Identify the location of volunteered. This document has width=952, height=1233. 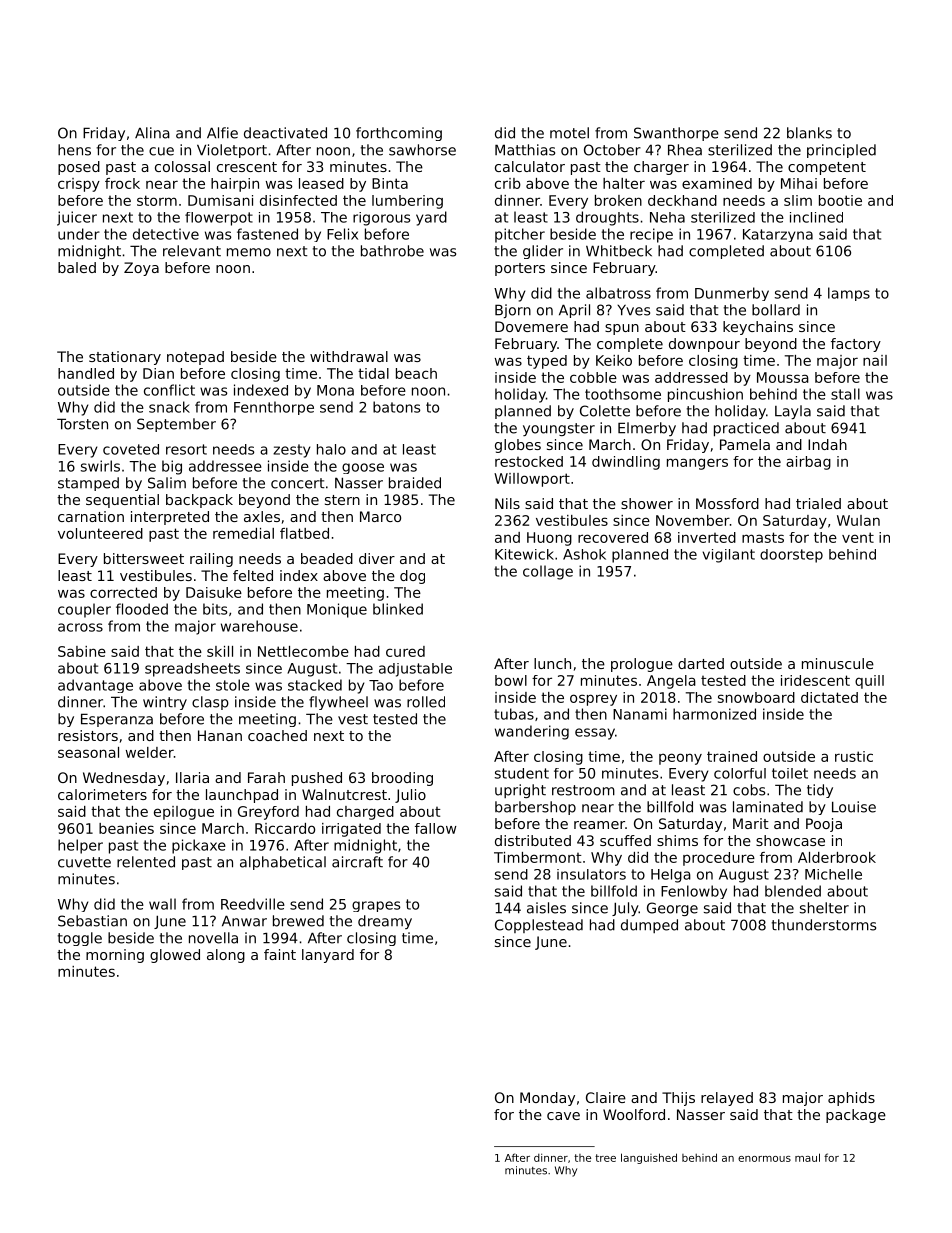
(100, 533).
